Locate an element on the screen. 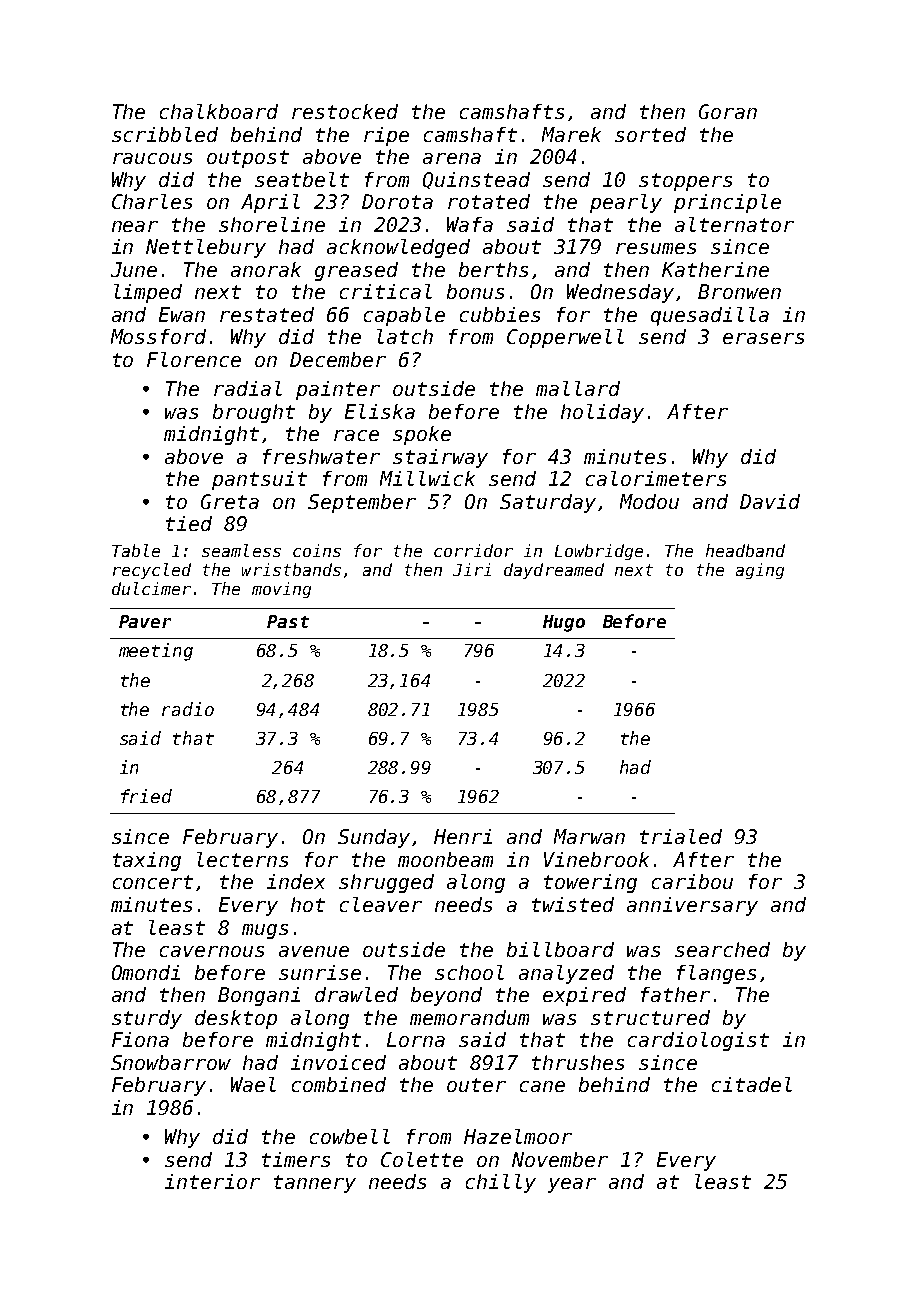 The height and width of the screenshot is (1314, 924). raucous is located at coordinates (152, 158).
